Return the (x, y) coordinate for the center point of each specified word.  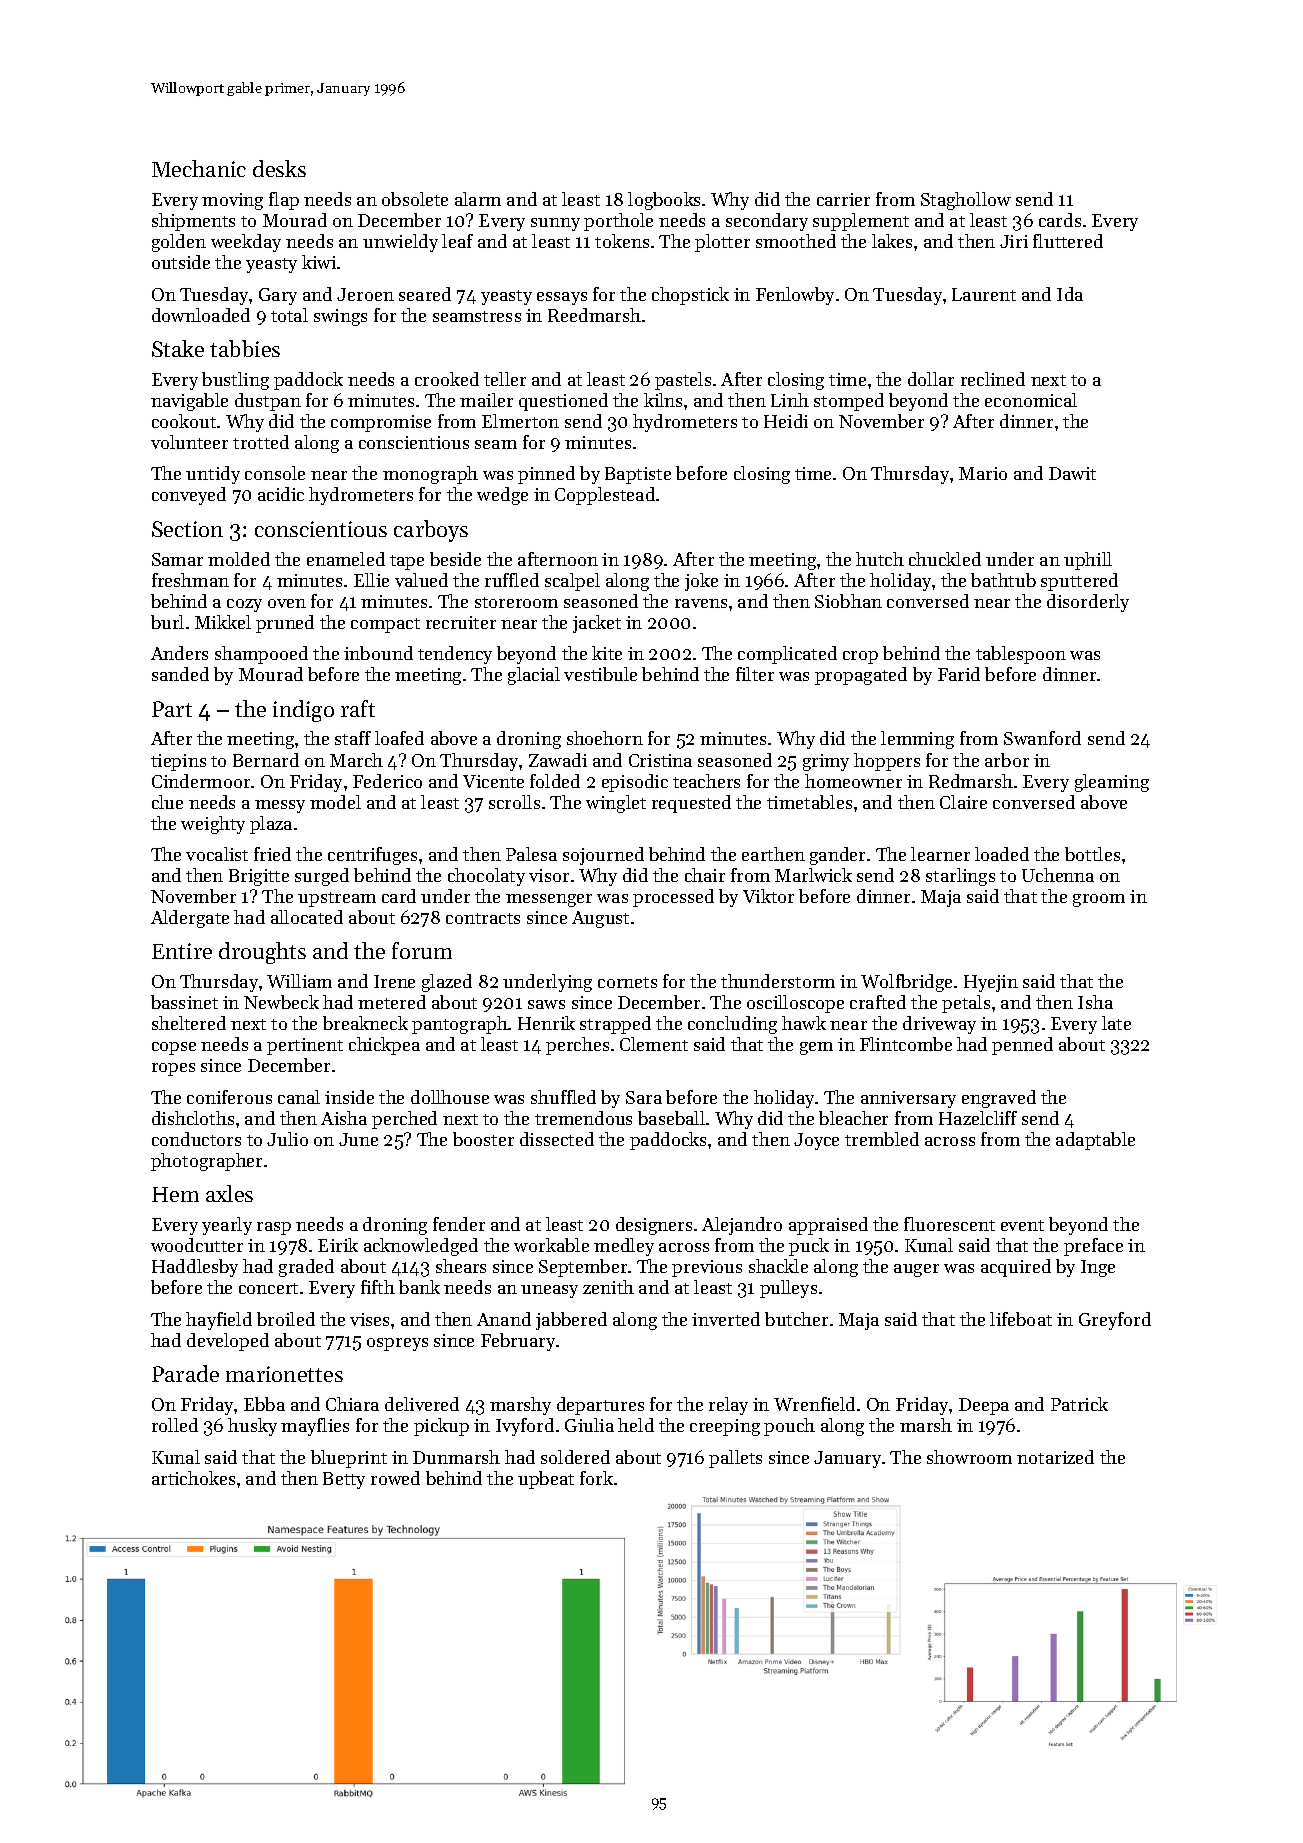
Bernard (266, 760)
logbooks (664, 201)
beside (455, 559)
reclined (993, 379)
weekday (246, 243)
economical (1031, 400)
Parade (185, 1373)
